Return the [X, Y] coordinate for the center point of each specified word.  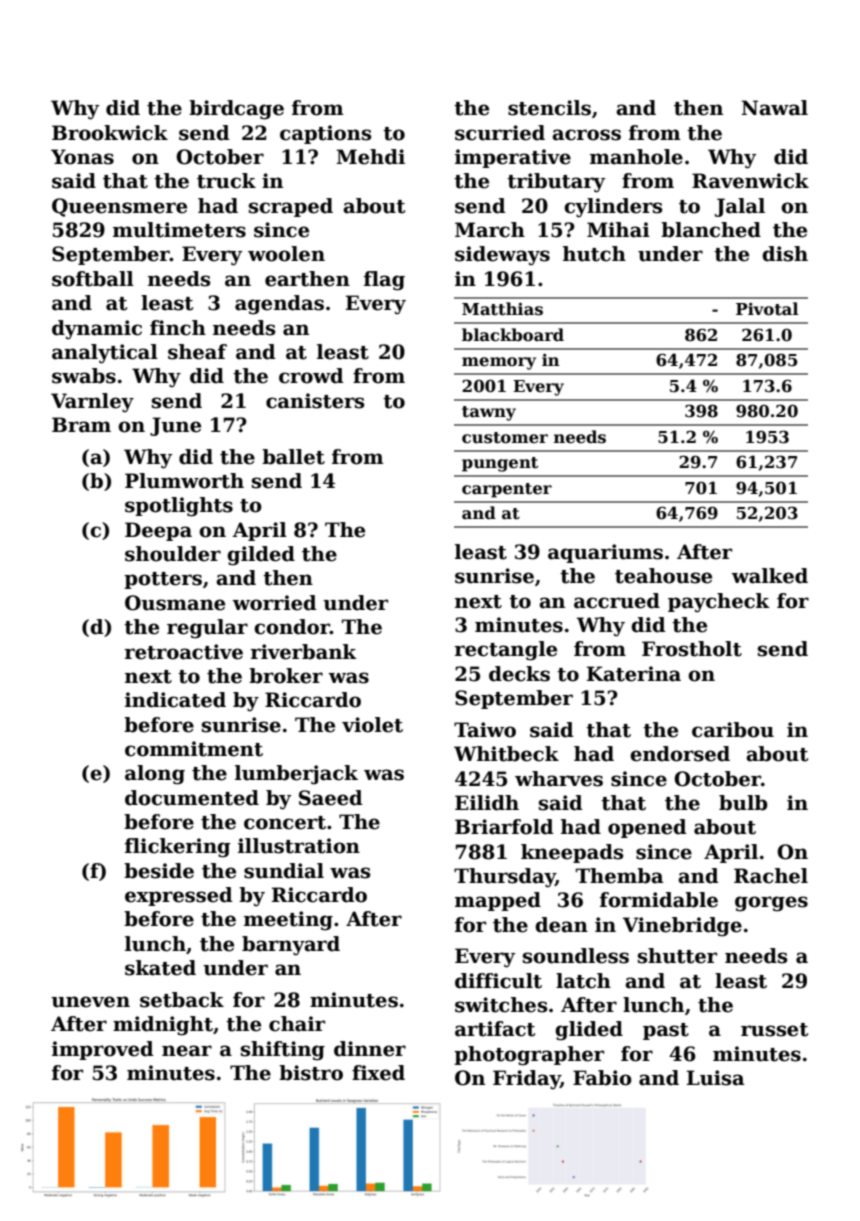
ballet [293, 457]
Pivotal [767, 309]
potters [163, 580]
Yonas [82, 157]
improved [103, 1050]
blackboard [513, 335]
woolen [286, 254]
